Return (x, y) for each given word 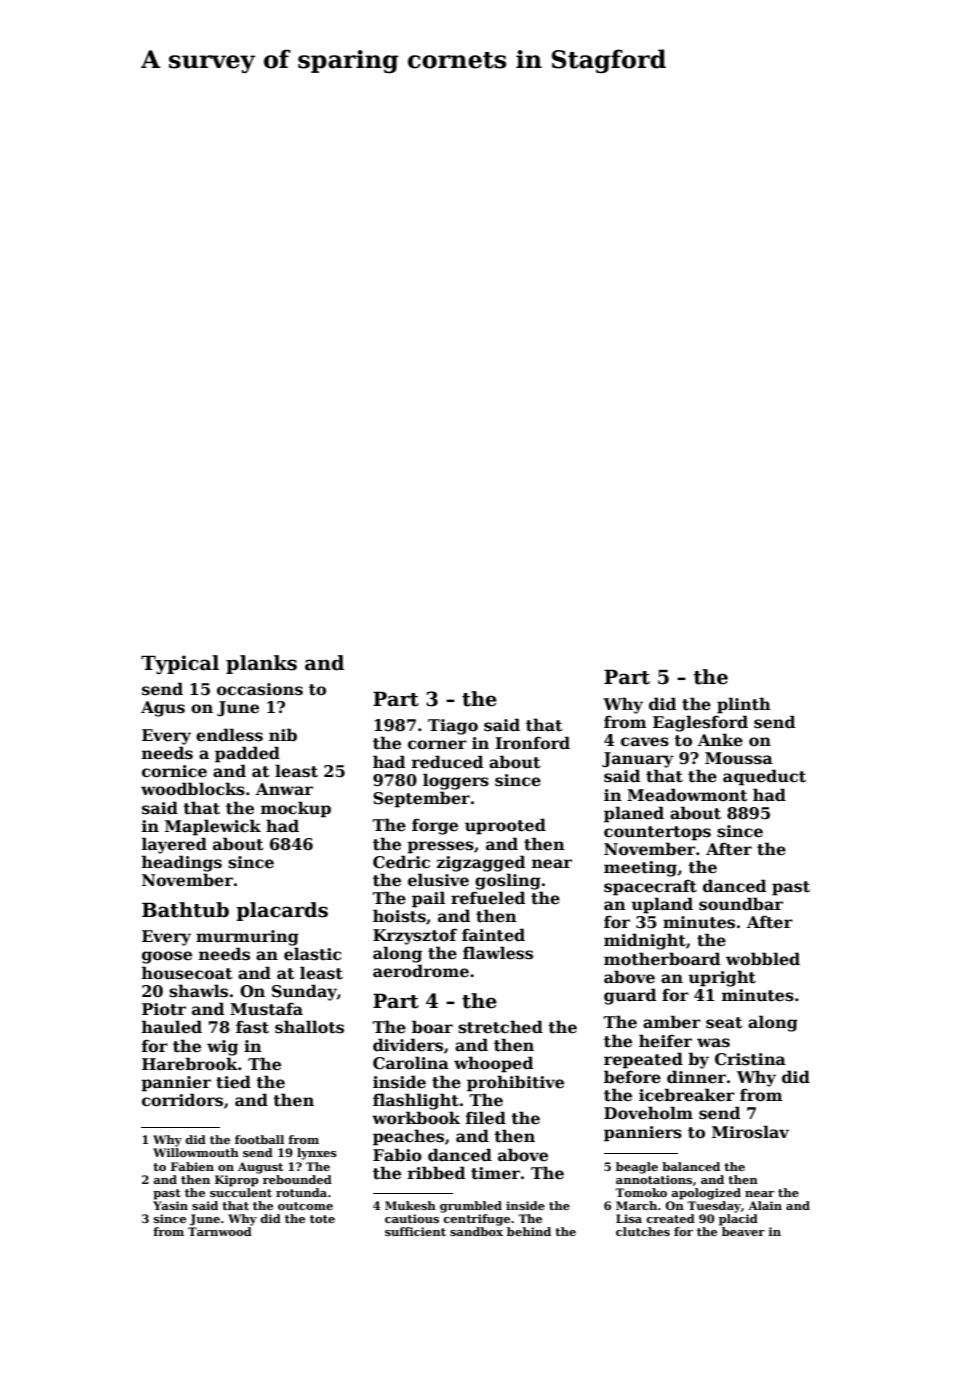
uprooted (505, 826)
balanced (691, 1166)
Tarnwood (220, 1231)
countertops (657, 833)
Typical (180, 664)
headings (182, 863)
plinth (744, 705)
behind (529, 1231)
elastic (312, 954)
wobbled (763, 959)
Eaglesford (700, 723)
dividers (408, 1045)
